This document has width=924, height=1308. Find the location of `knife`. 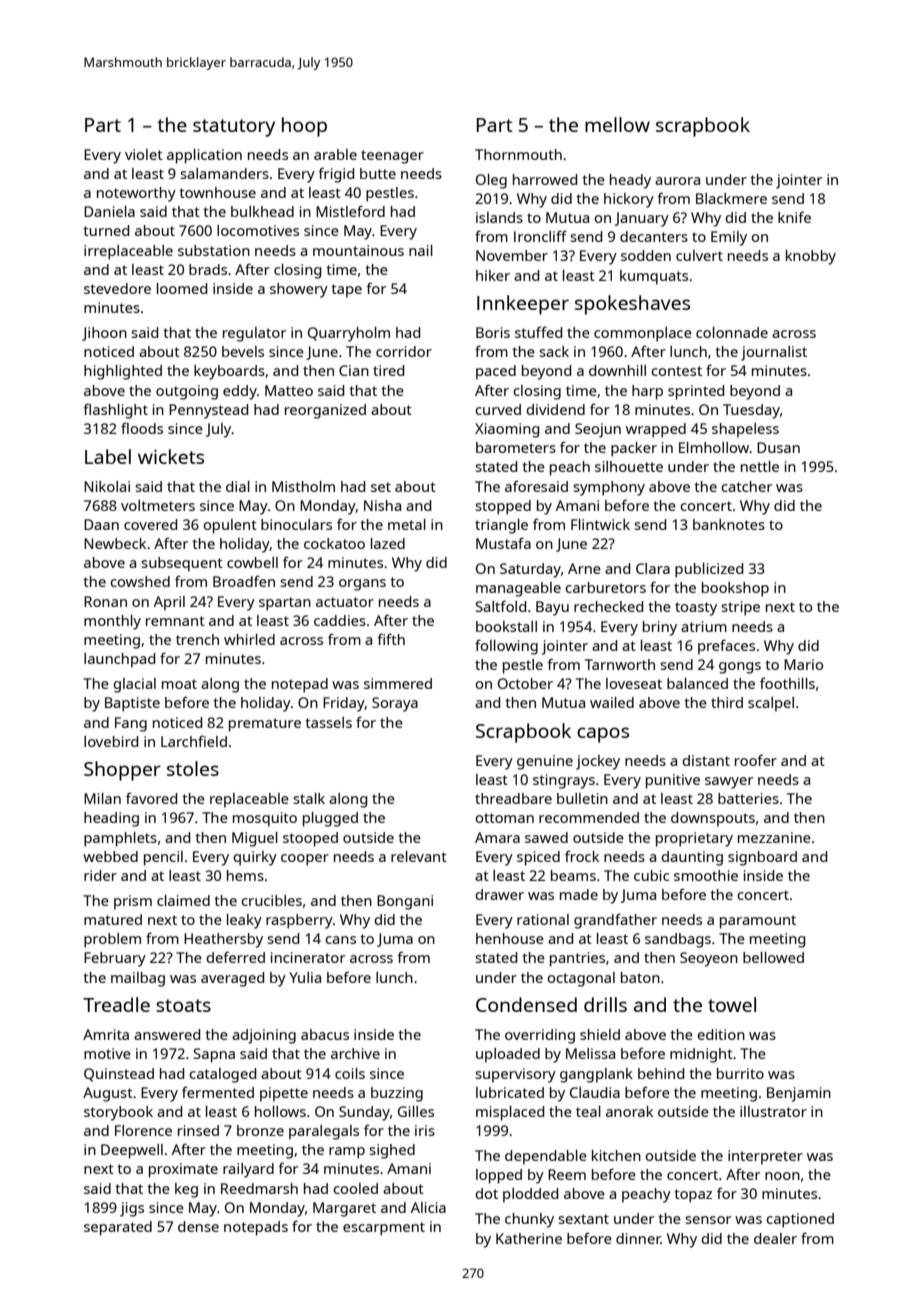

knife is located at coordinates (794, 217).
